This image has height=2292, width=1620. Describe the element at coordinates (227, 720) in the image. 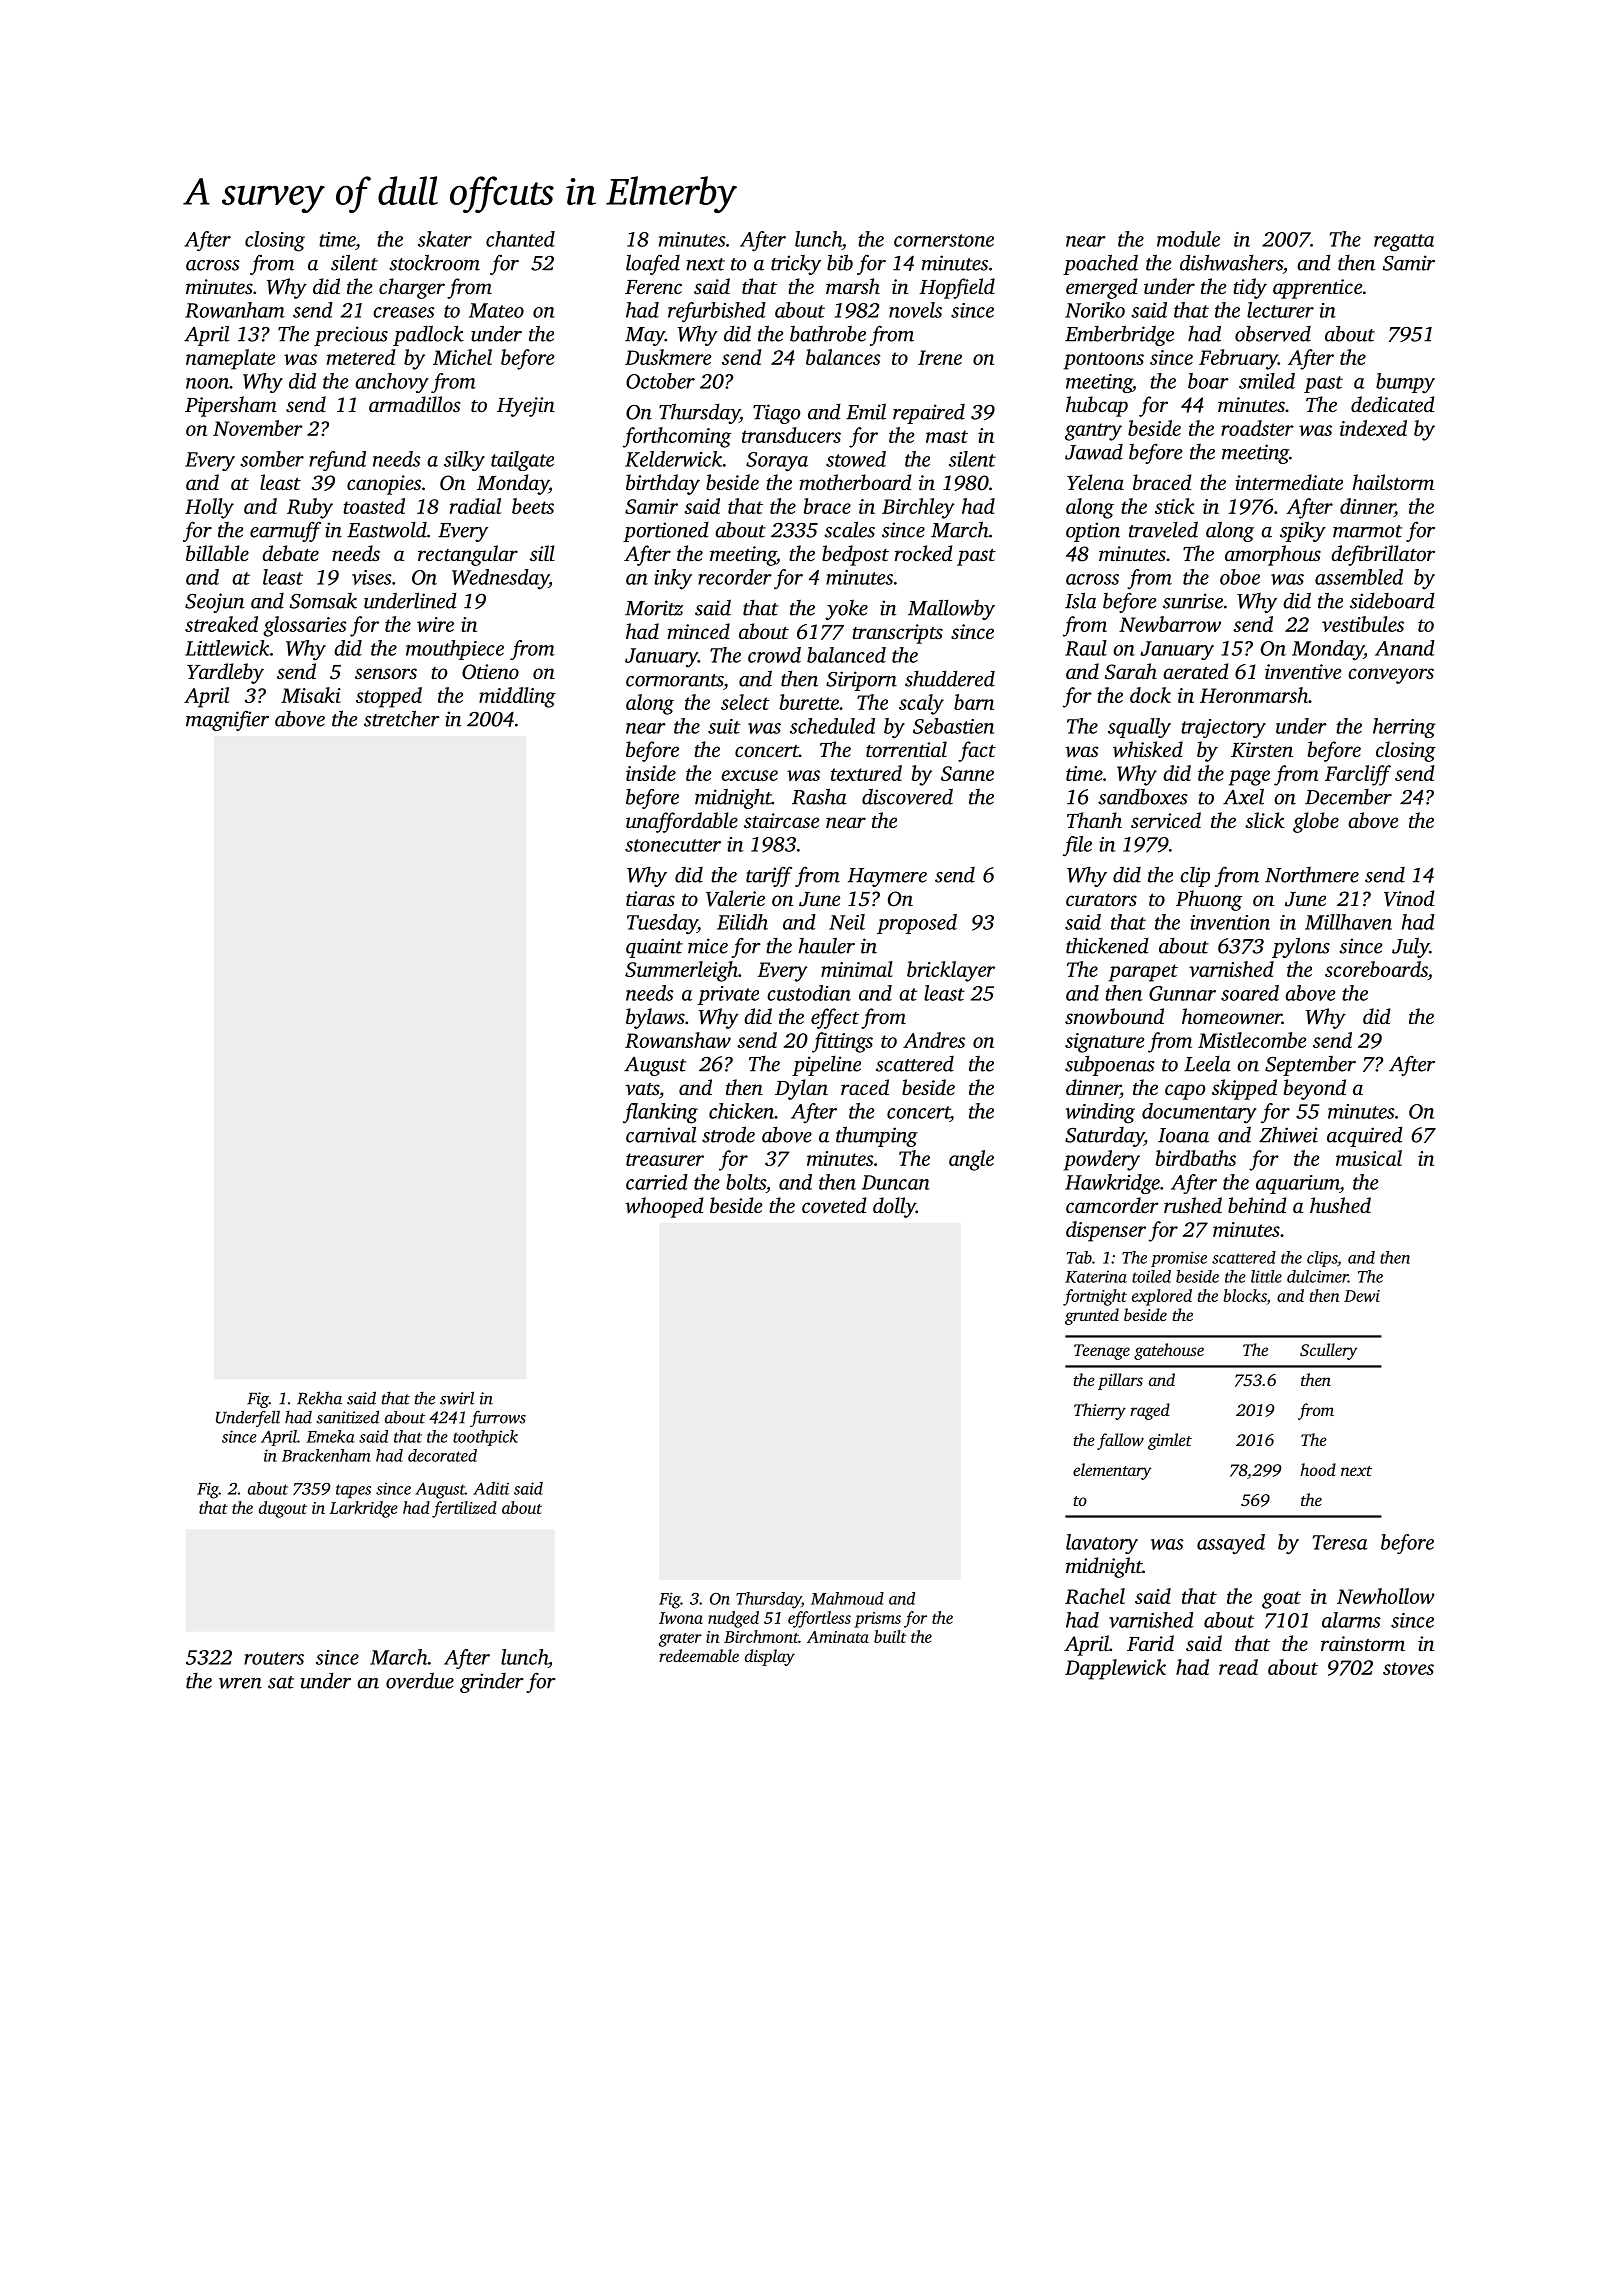

I see `magnifier` at that location.
